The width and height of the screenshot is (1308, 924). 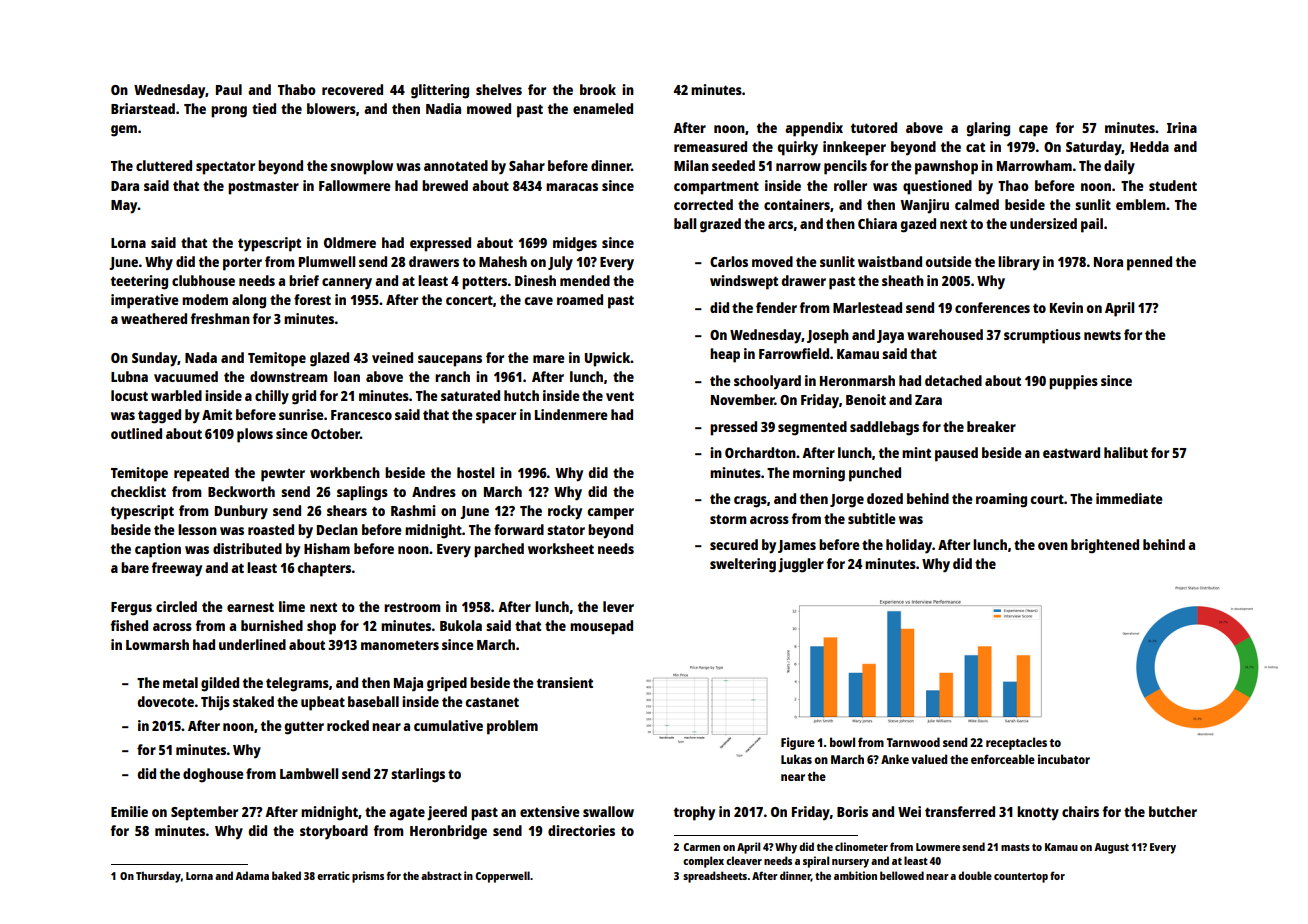 What do you see at coordinates (703, 862) in the screenshot?
I see `complex` at bounding box center [703, 862].
